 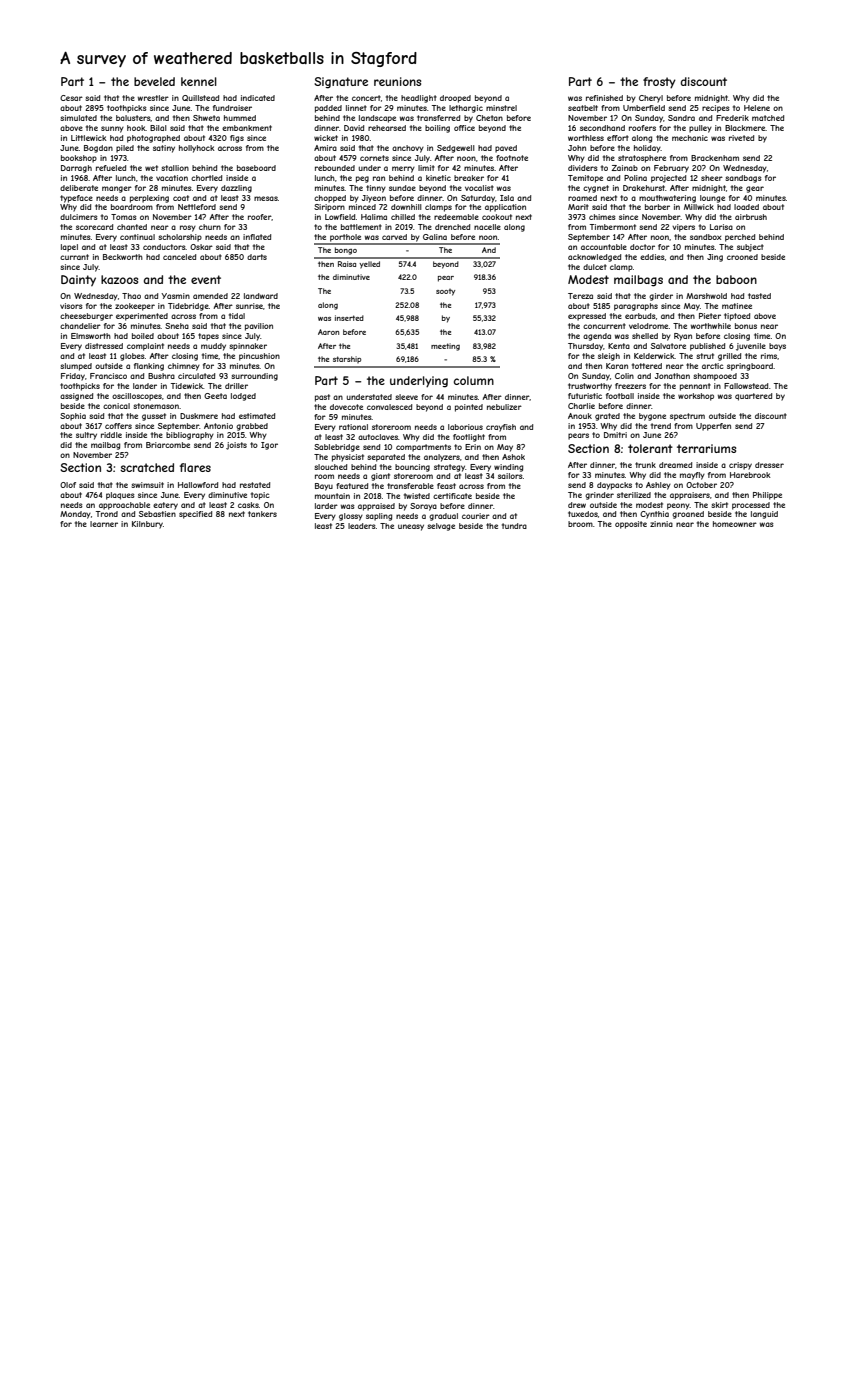 What do you see at coordinates (769, 356) in the screenshot?
I see `rims` at bounding box center [769, 356].
